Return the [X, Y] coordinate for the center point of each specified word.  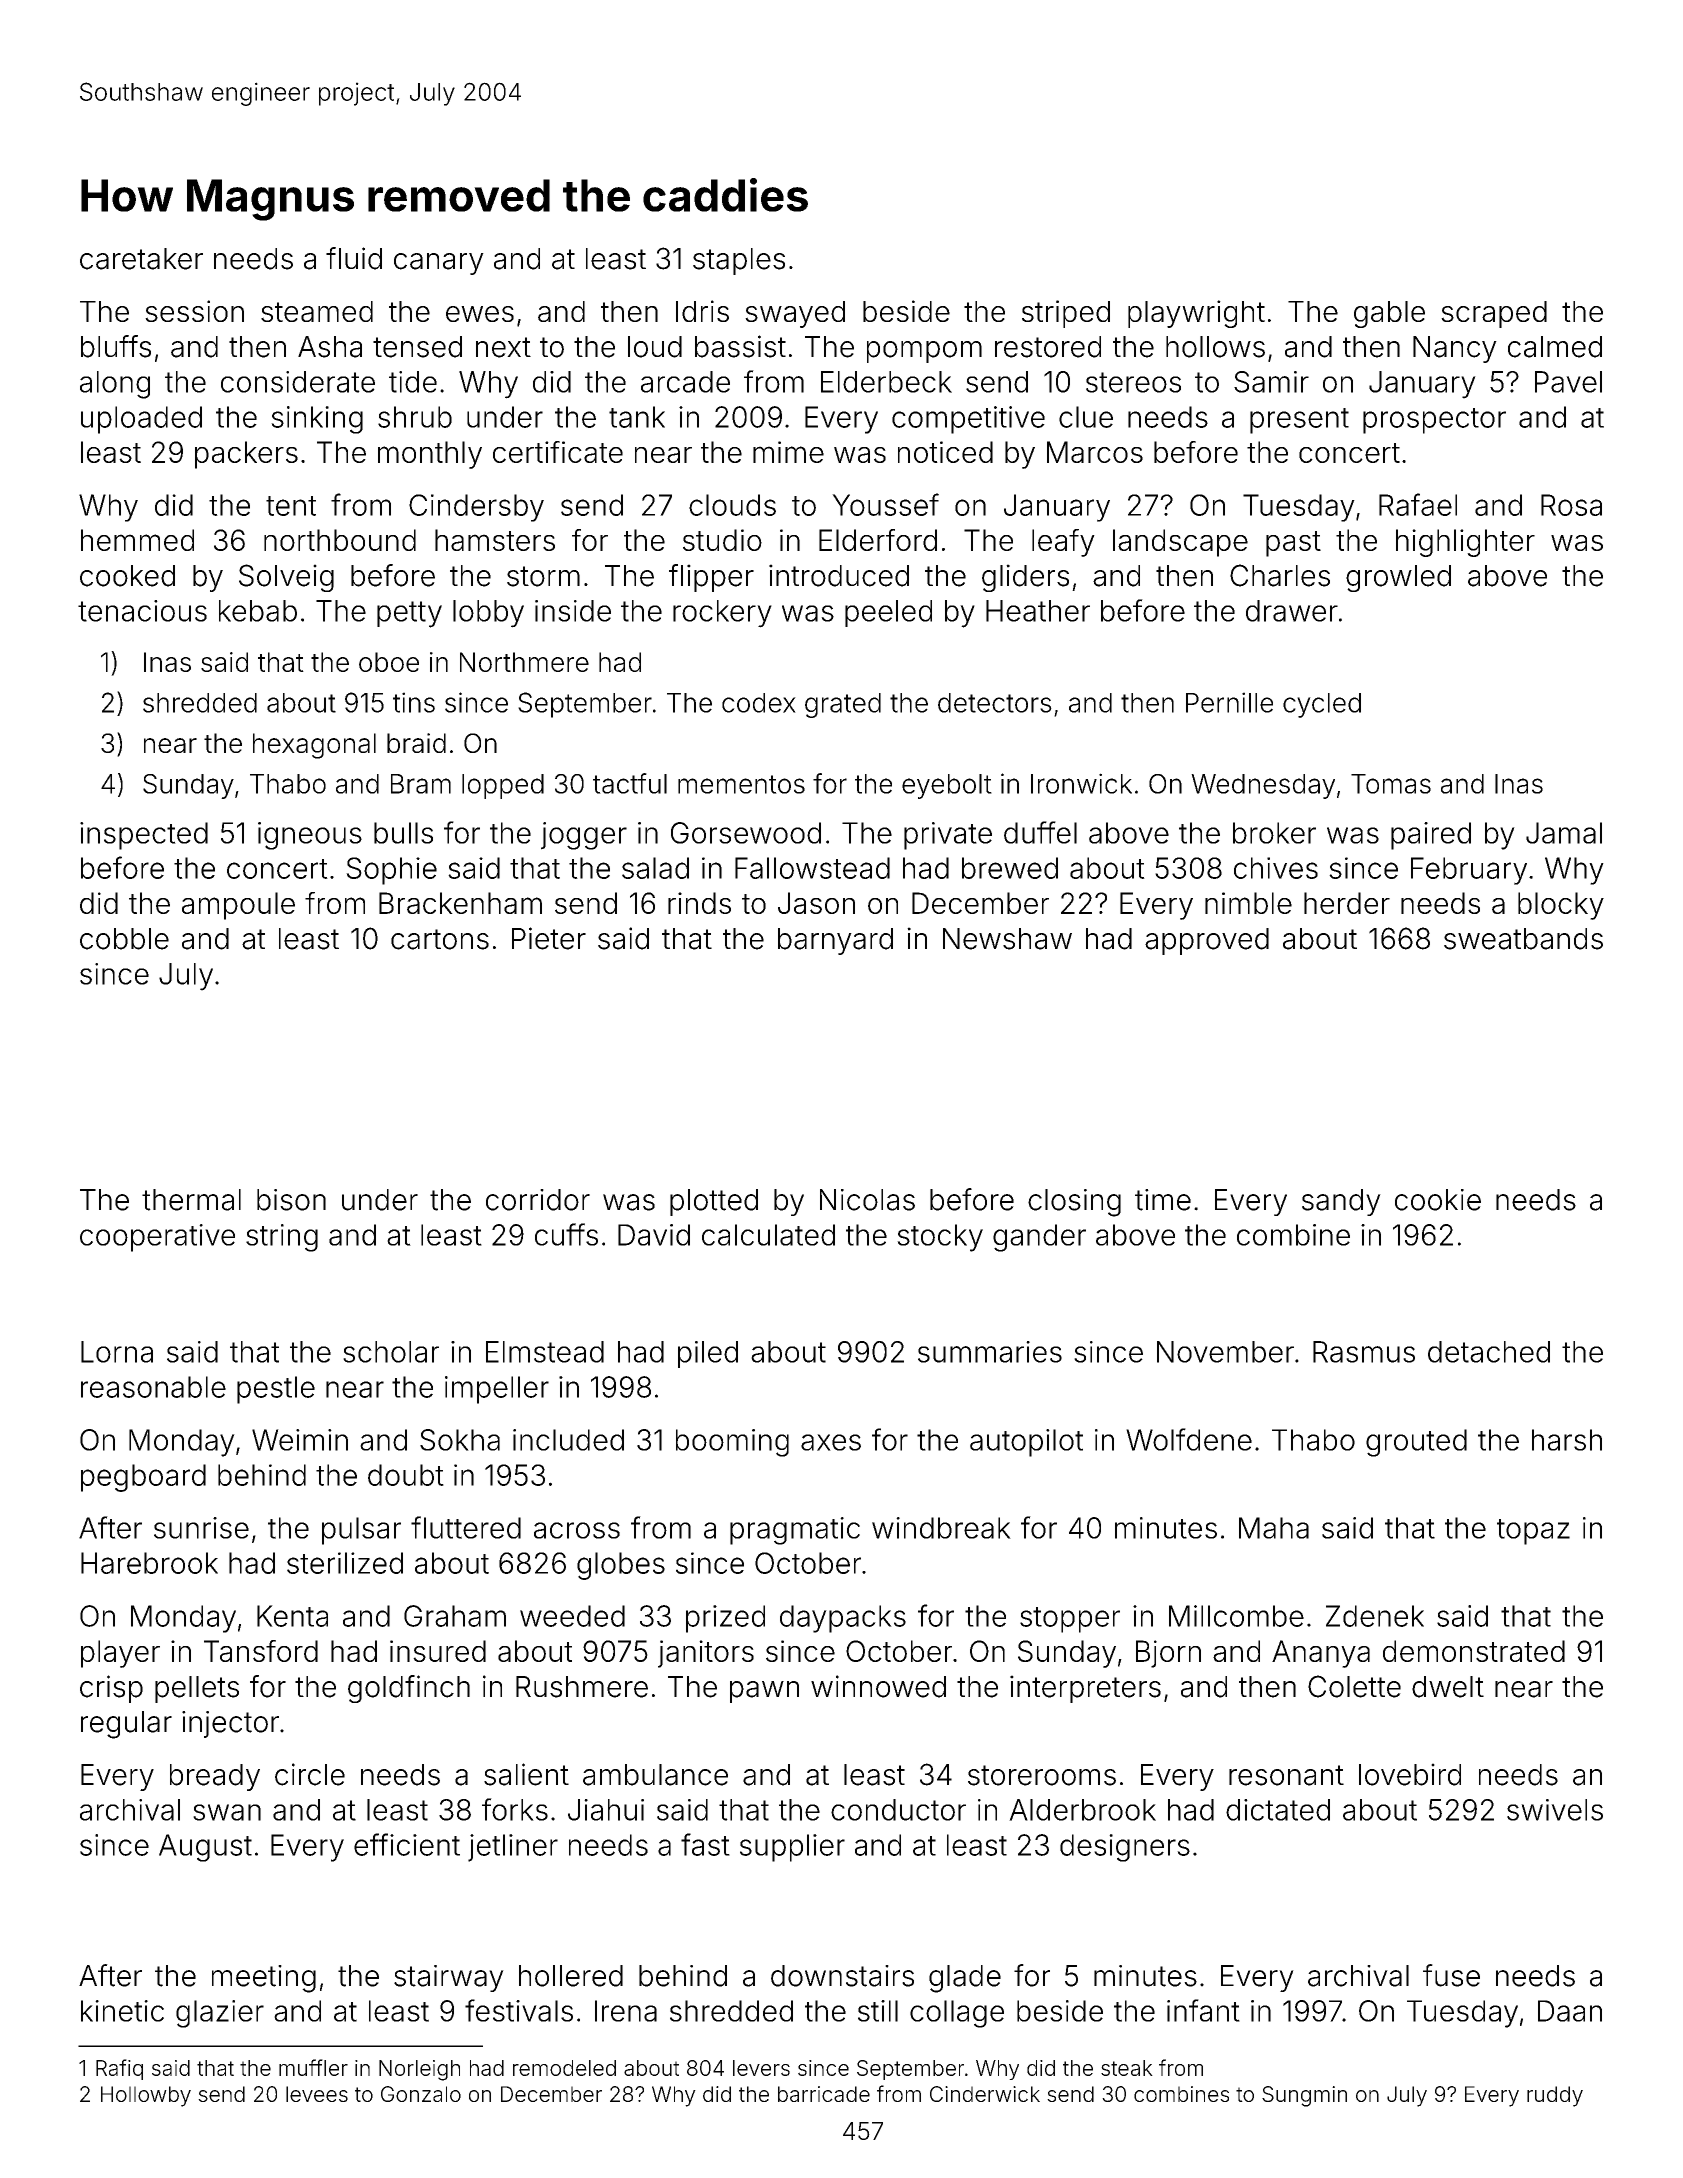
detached [1489, 1352]
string [282, 1238]
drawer [1292, 611]
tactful [630, 783]
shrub [415, 417]
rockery [722, 614]
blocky [1561, 906]
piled [708, 1354]
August [205, 1848]
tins [414, 702]
